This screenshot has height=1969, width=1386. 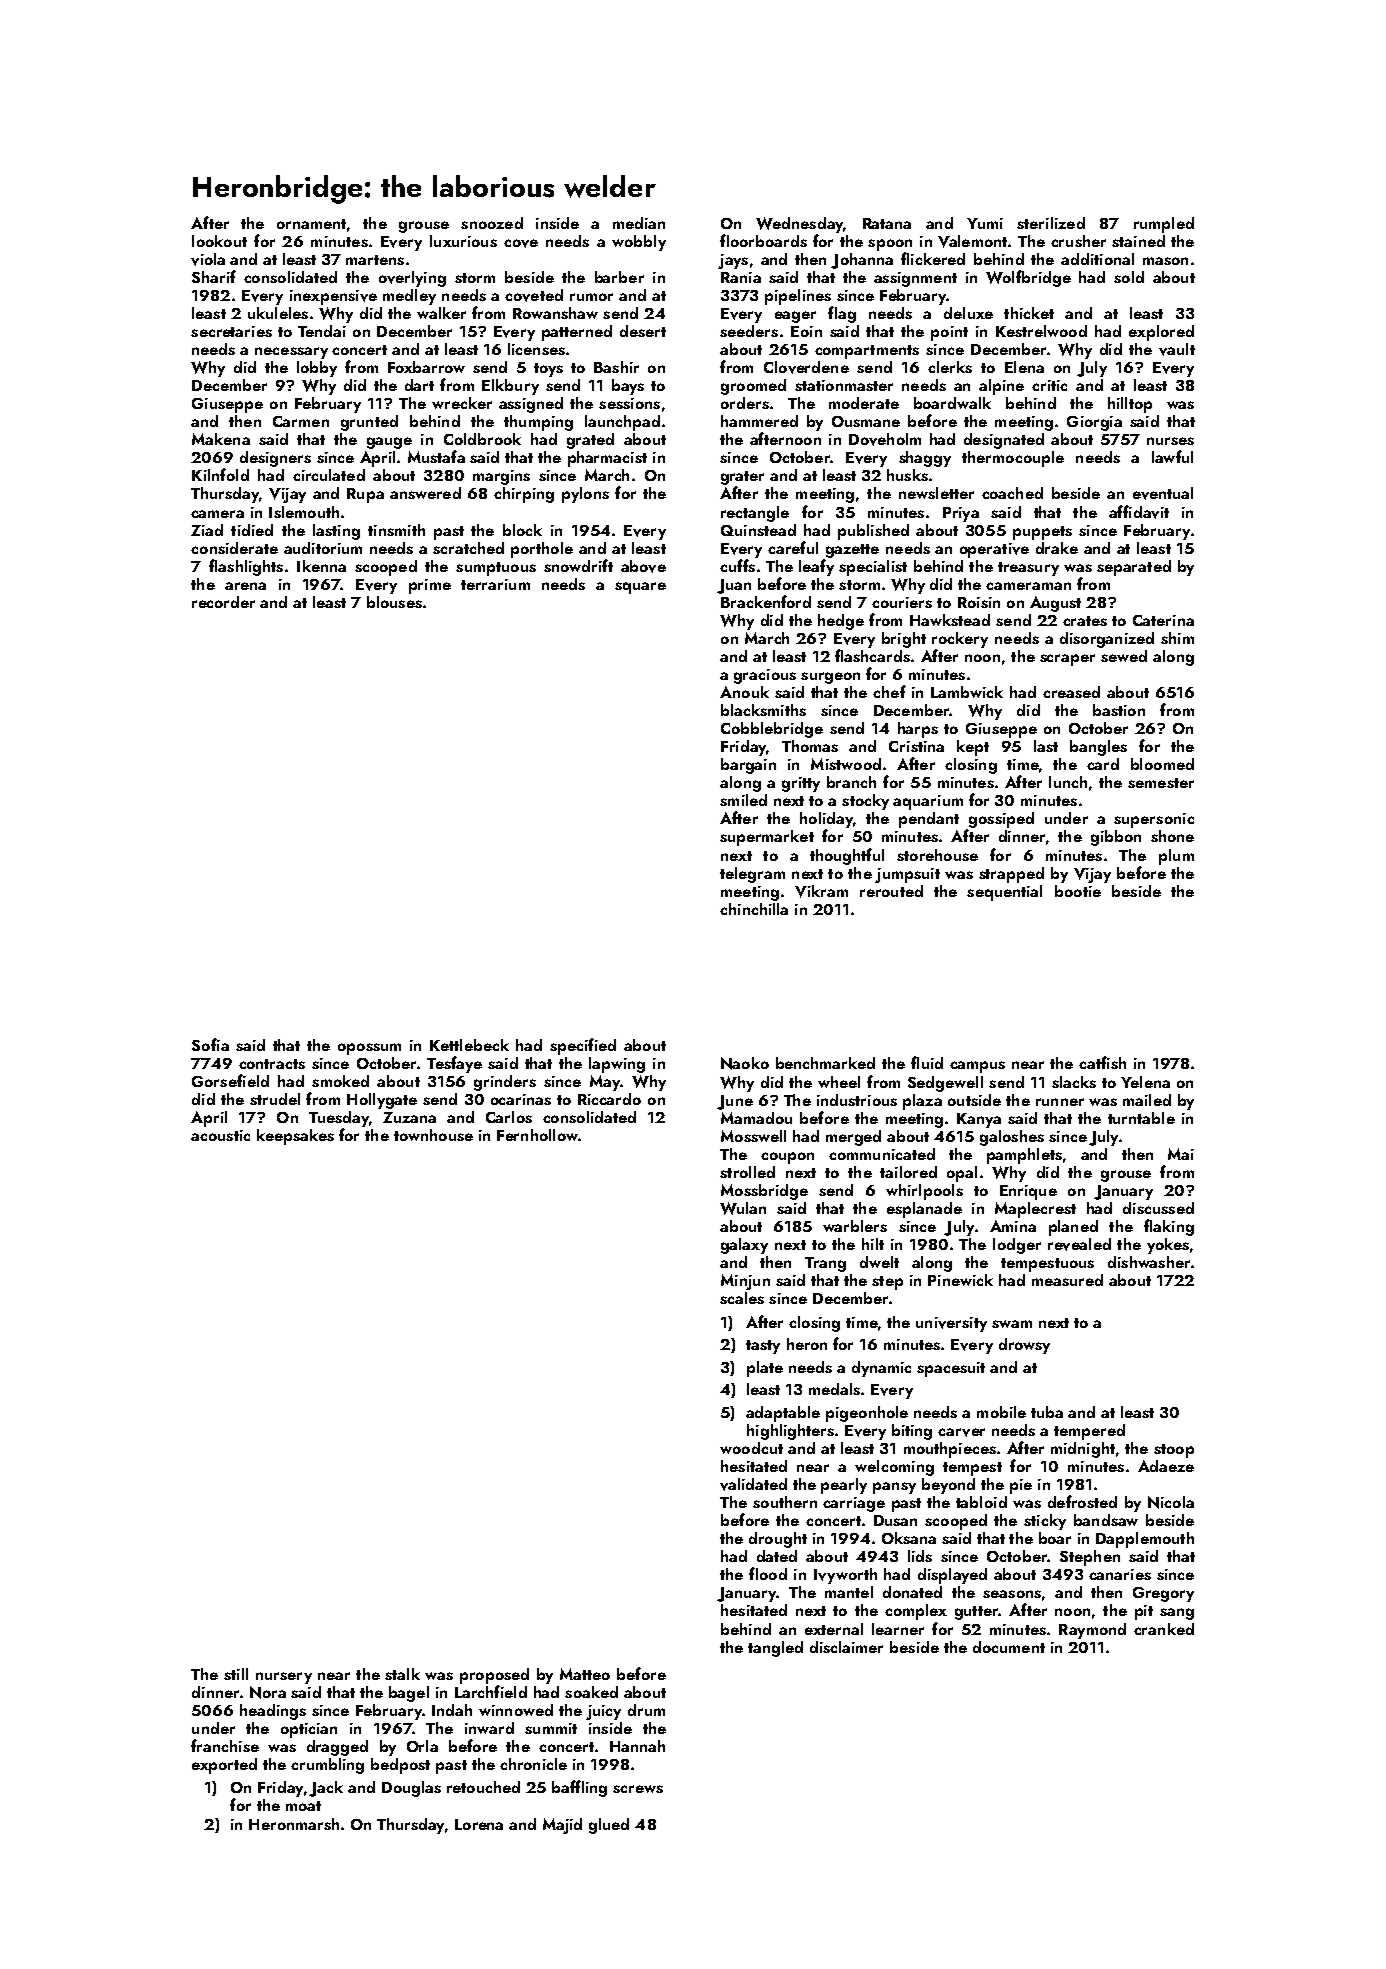 What do you see at coordinates (1119, 710) in the screenshot?
I see `bastion` at bounding box center [1119, 710].
